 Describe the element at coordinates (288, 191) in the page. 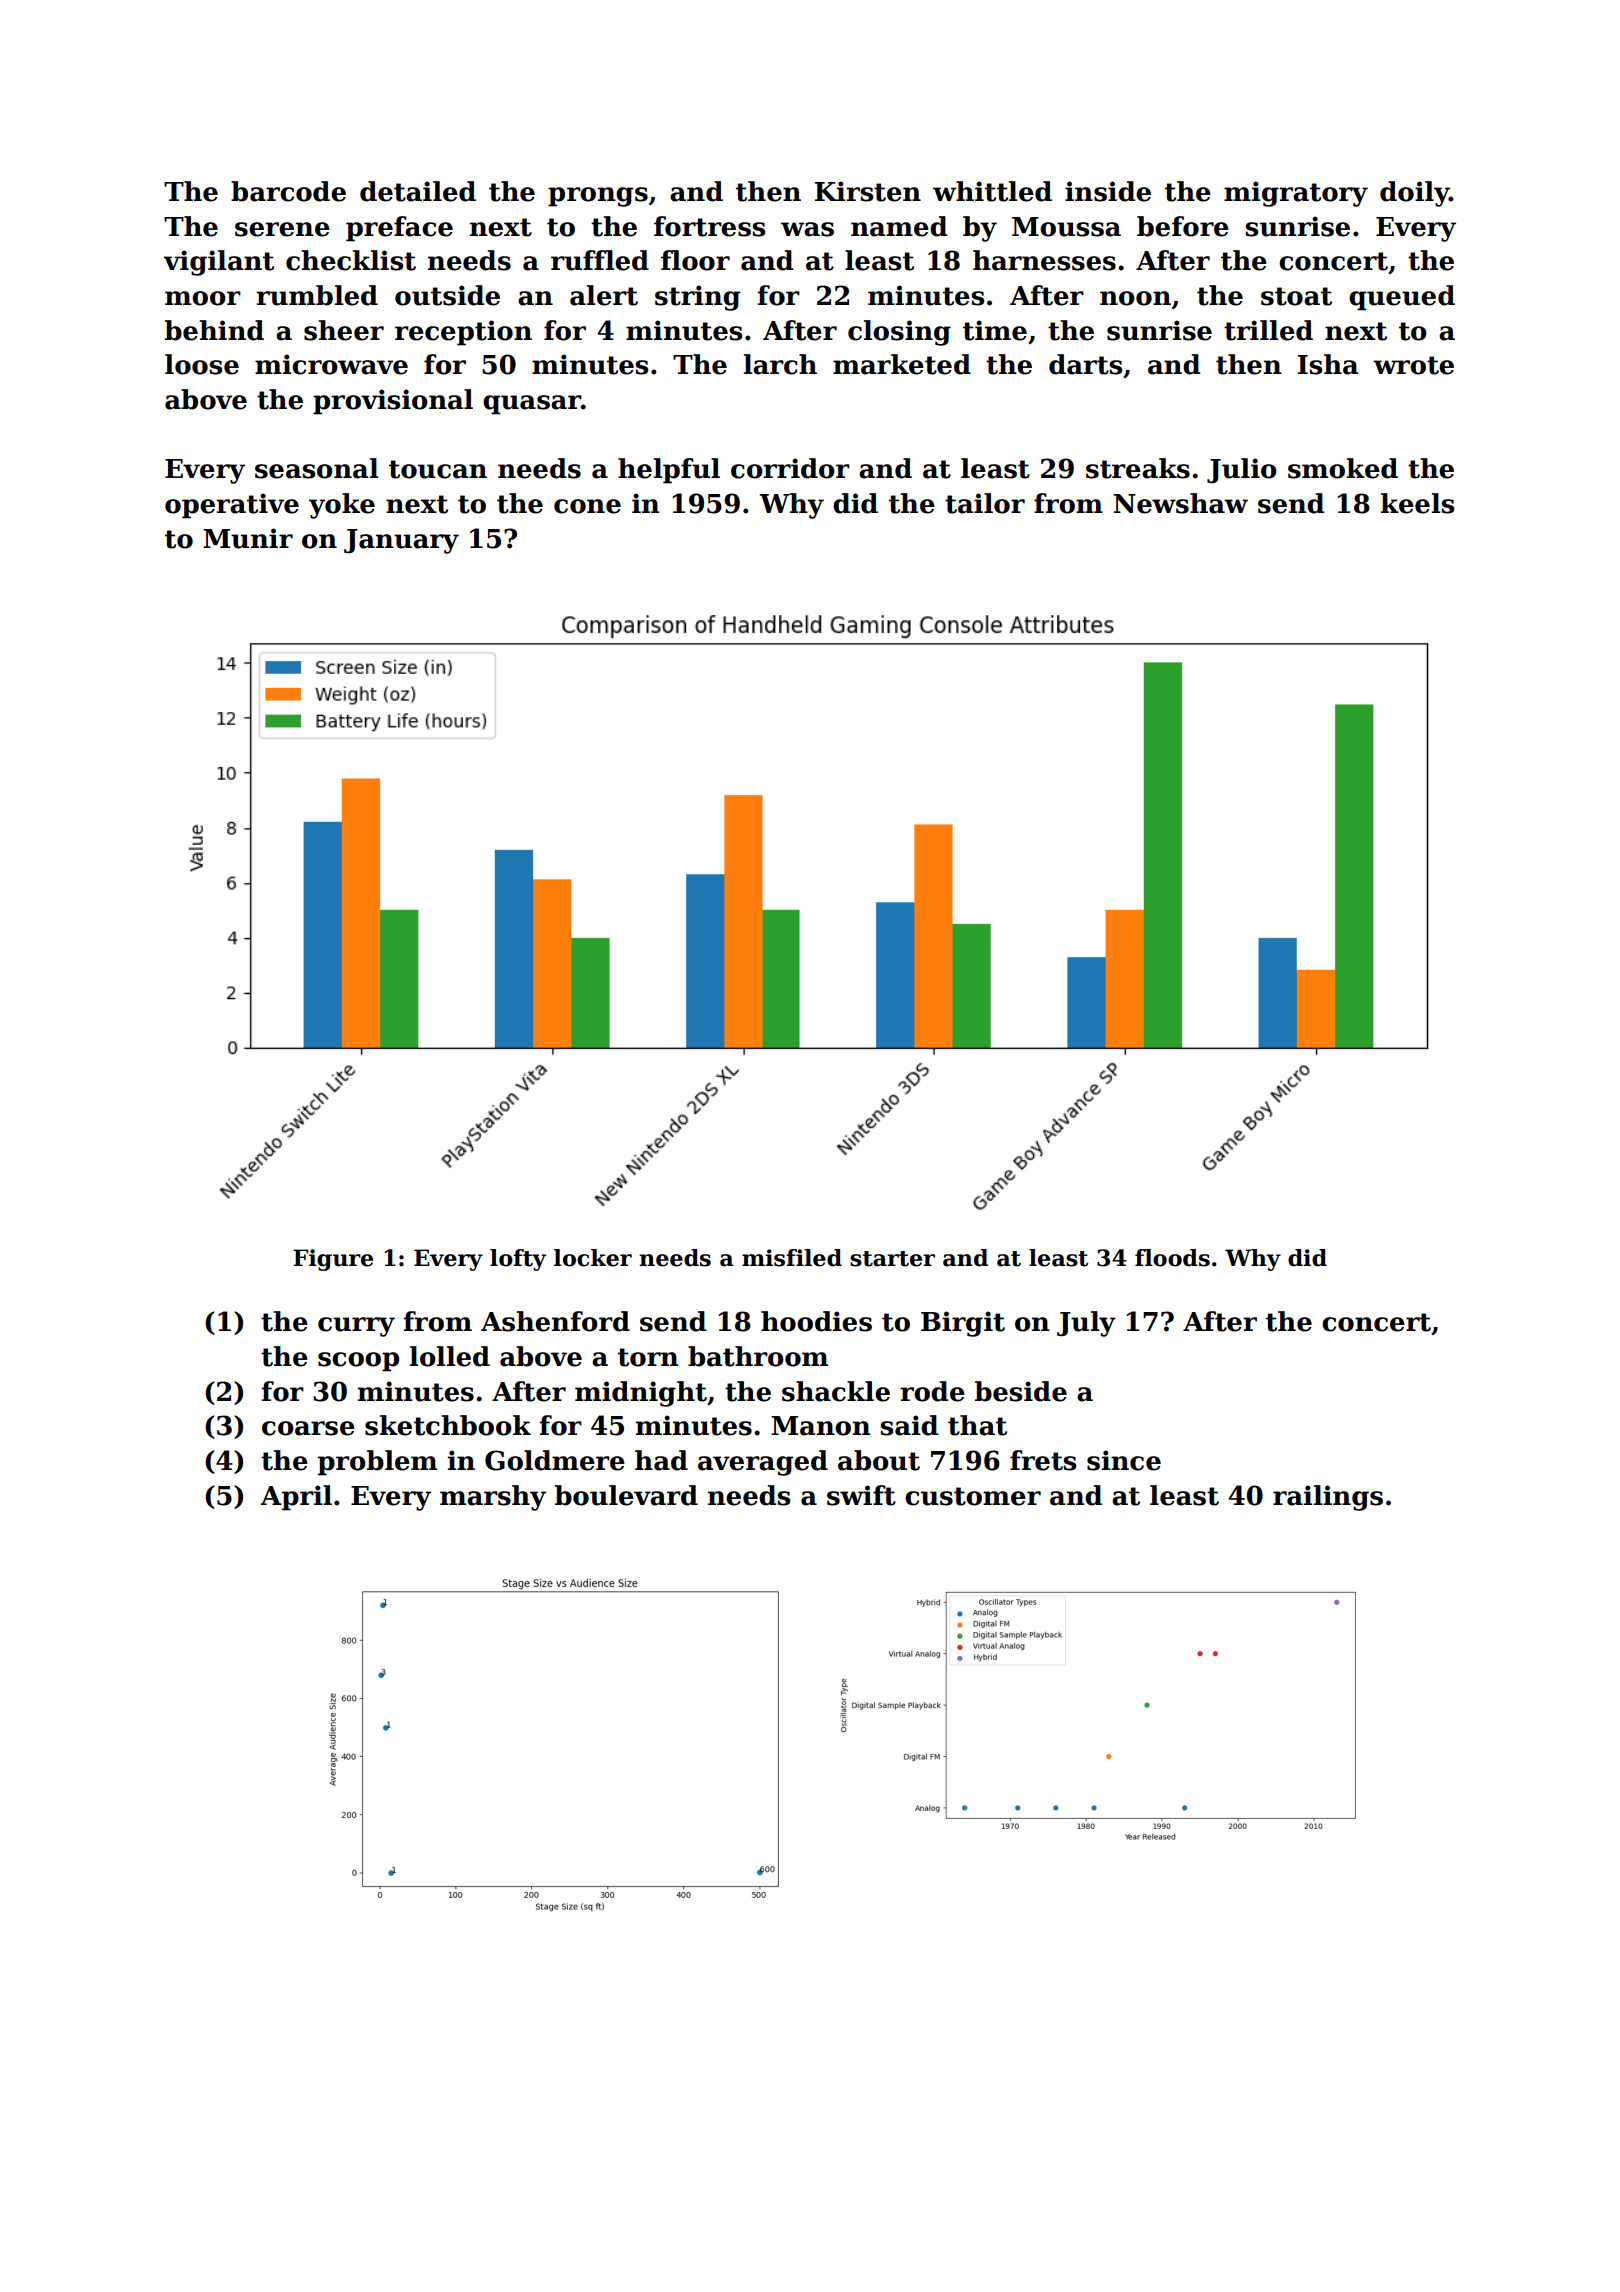

I see `barcode` at that location.
